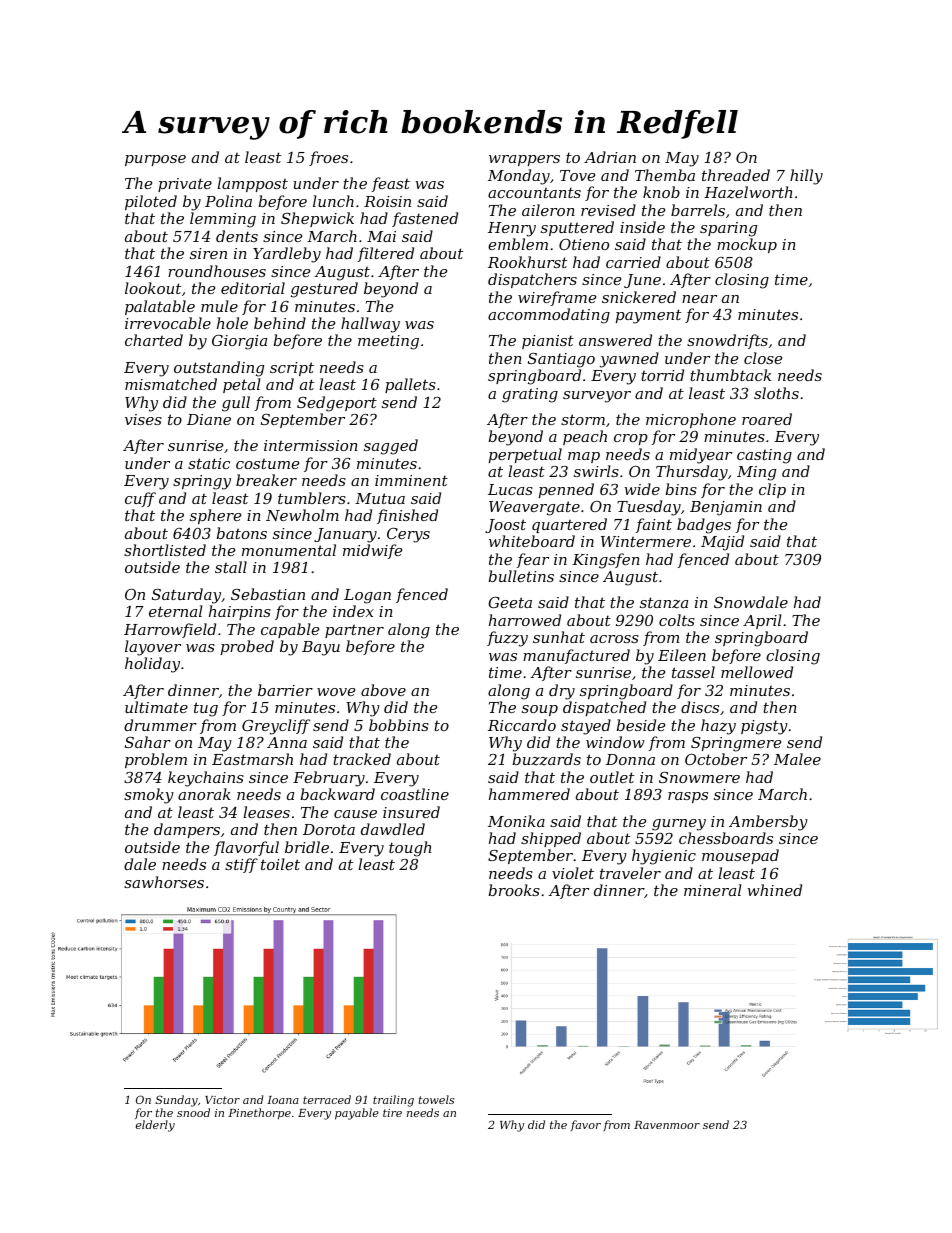  Describe the element at coordinates (185, 185) in the screenshot. I see `private` at that location.
